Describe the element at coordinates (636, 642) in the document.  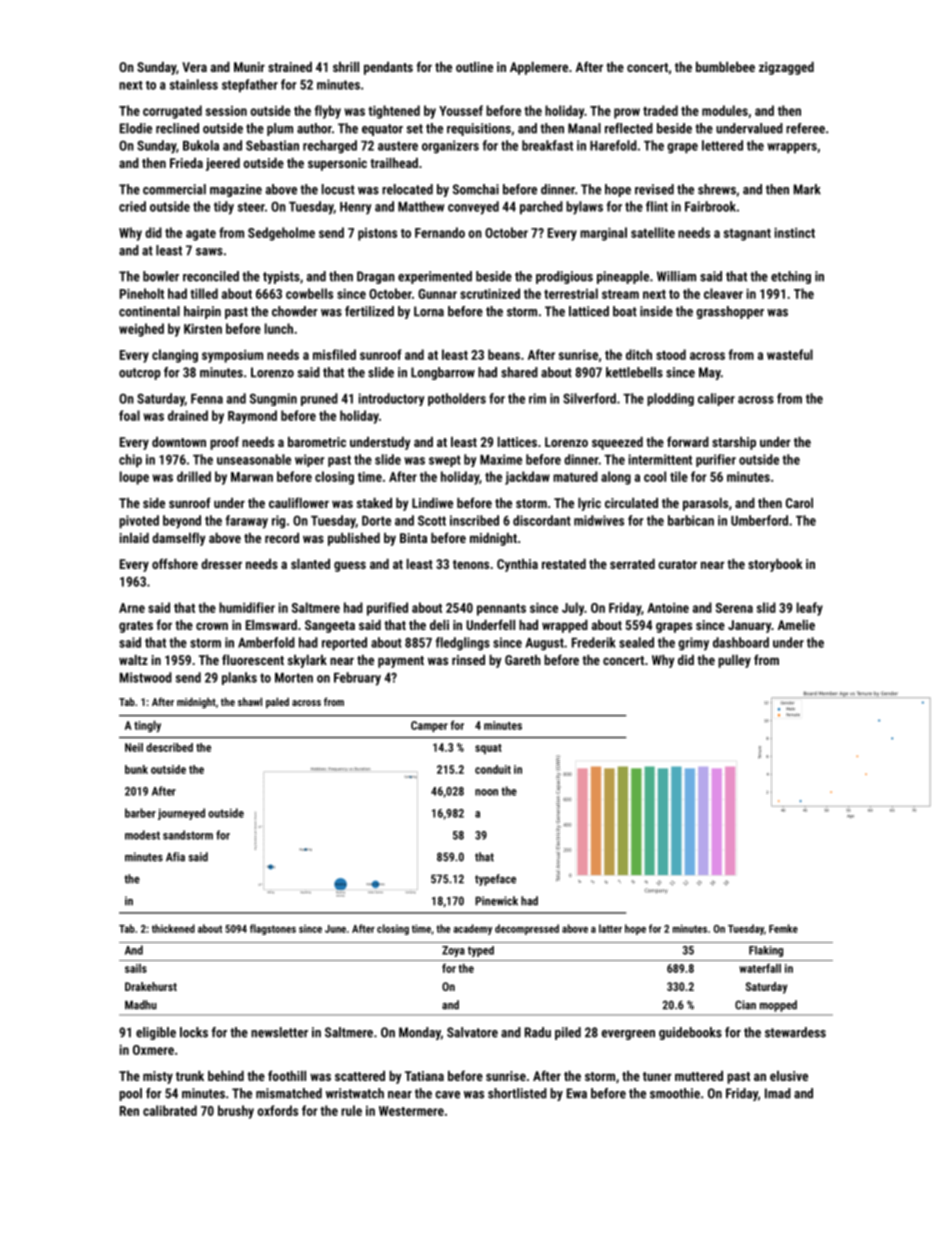
I see `sealed` at that location.
